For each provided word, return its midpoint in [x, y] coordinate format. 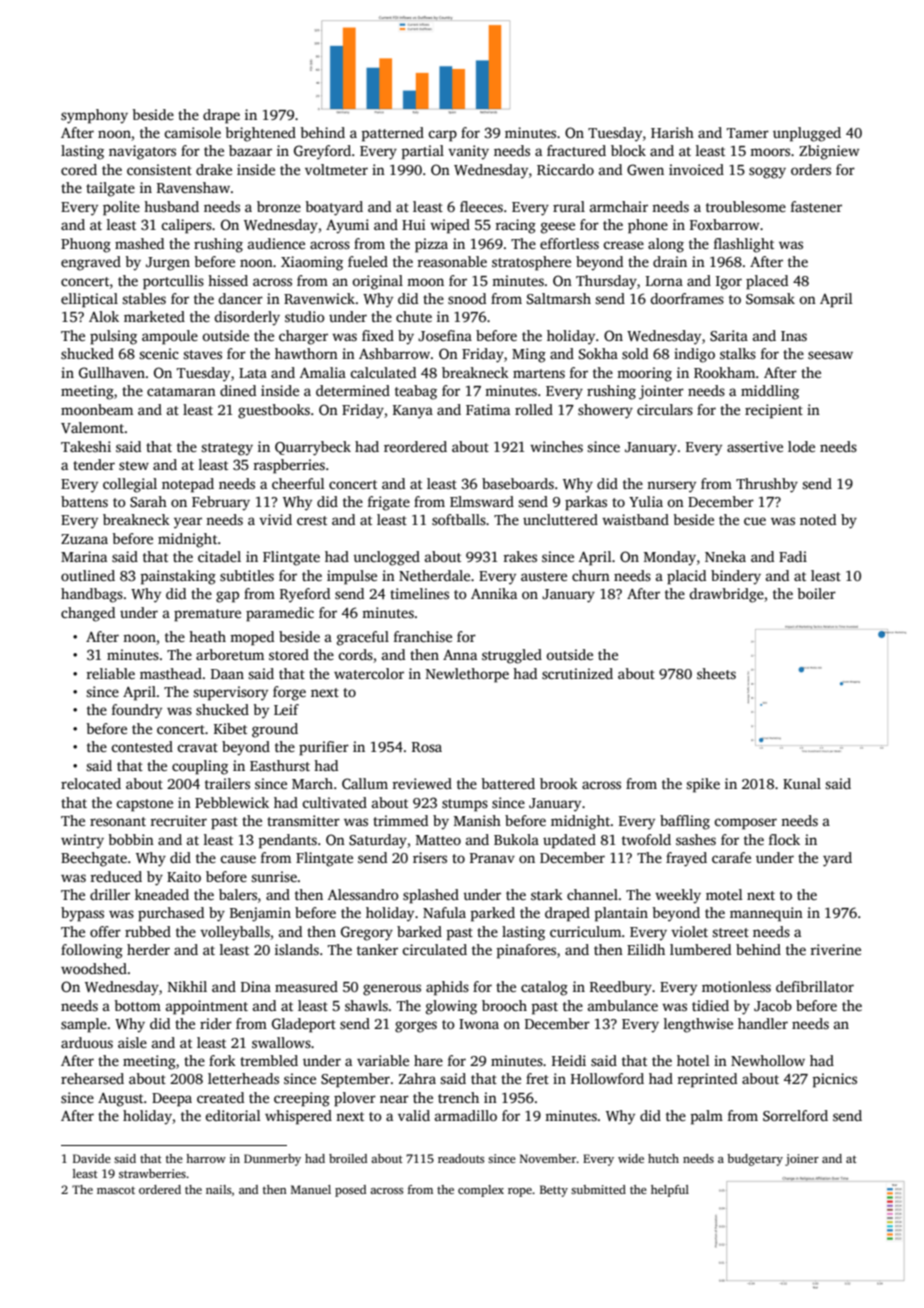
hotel [693, 1060]
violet [689, 931]
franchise [423, 636]
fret [537, 1078]
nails [218, 1189]
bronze [279, 206]
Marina [84, 556]
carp [442, 136]
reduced [116, 876]
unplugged [807, 134]
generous [392, 990]
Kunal [802, 783]
